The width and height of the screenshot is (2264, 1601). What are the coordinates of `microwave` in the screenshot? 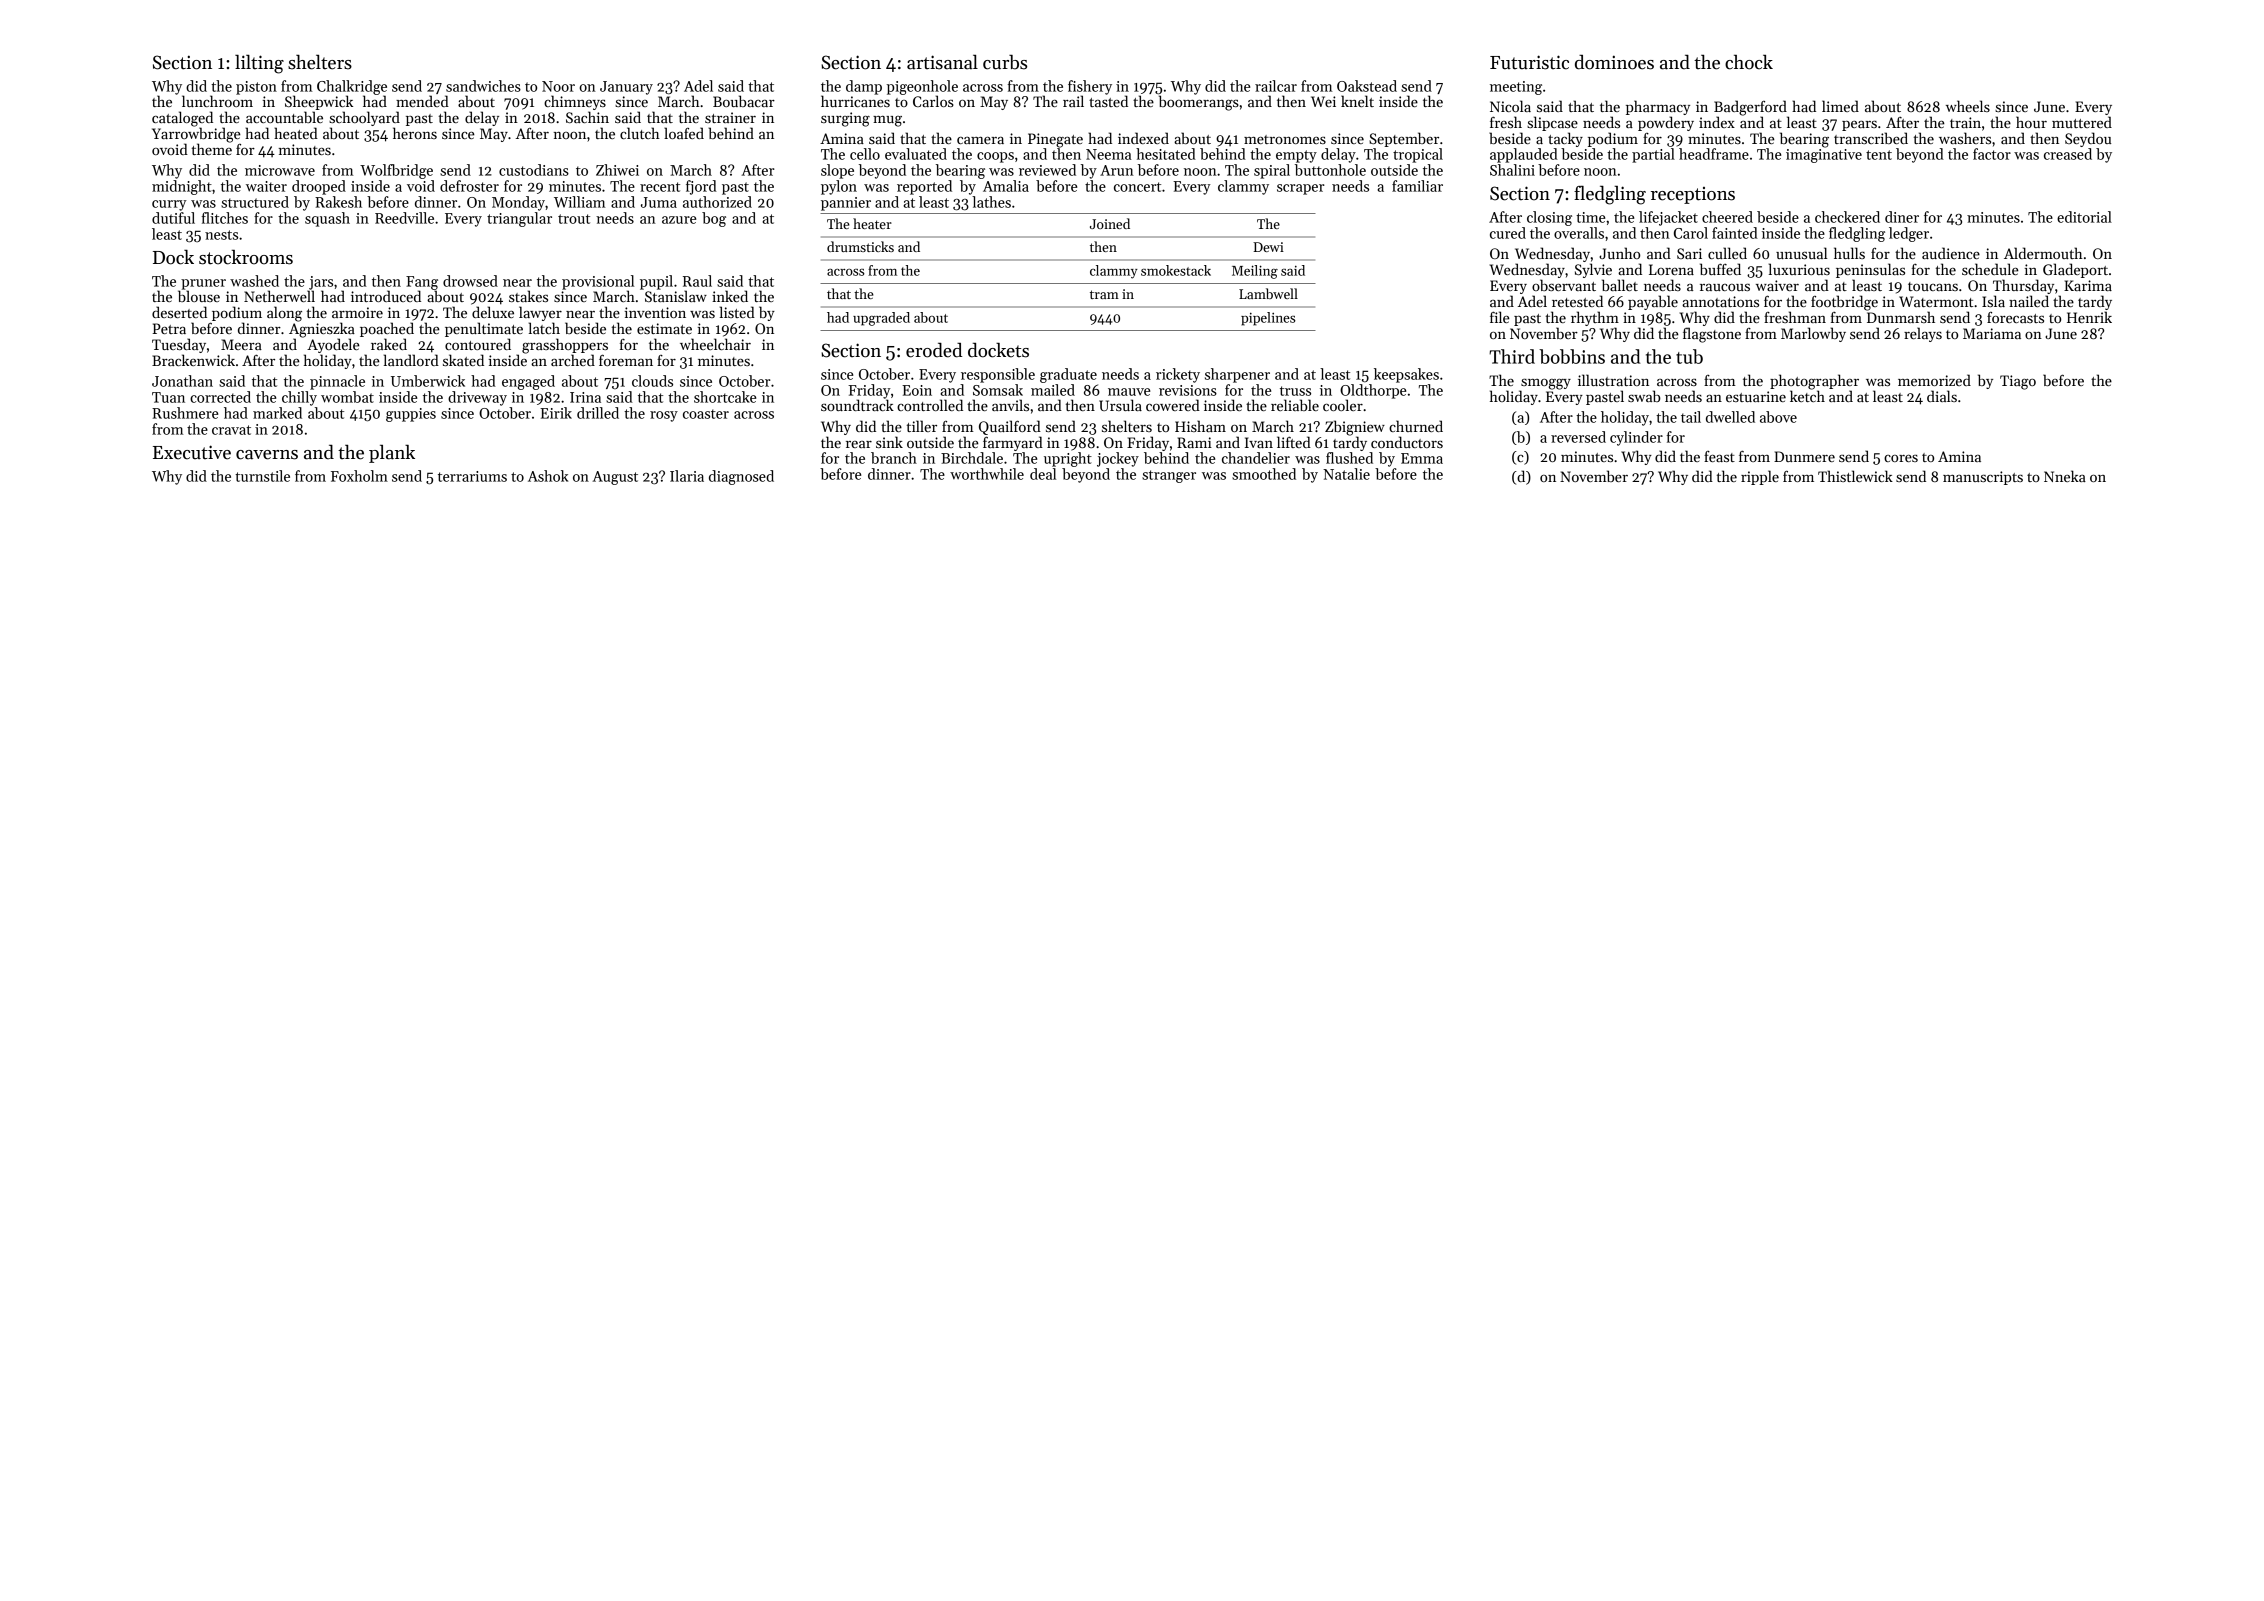 It's located at (280, 170).
